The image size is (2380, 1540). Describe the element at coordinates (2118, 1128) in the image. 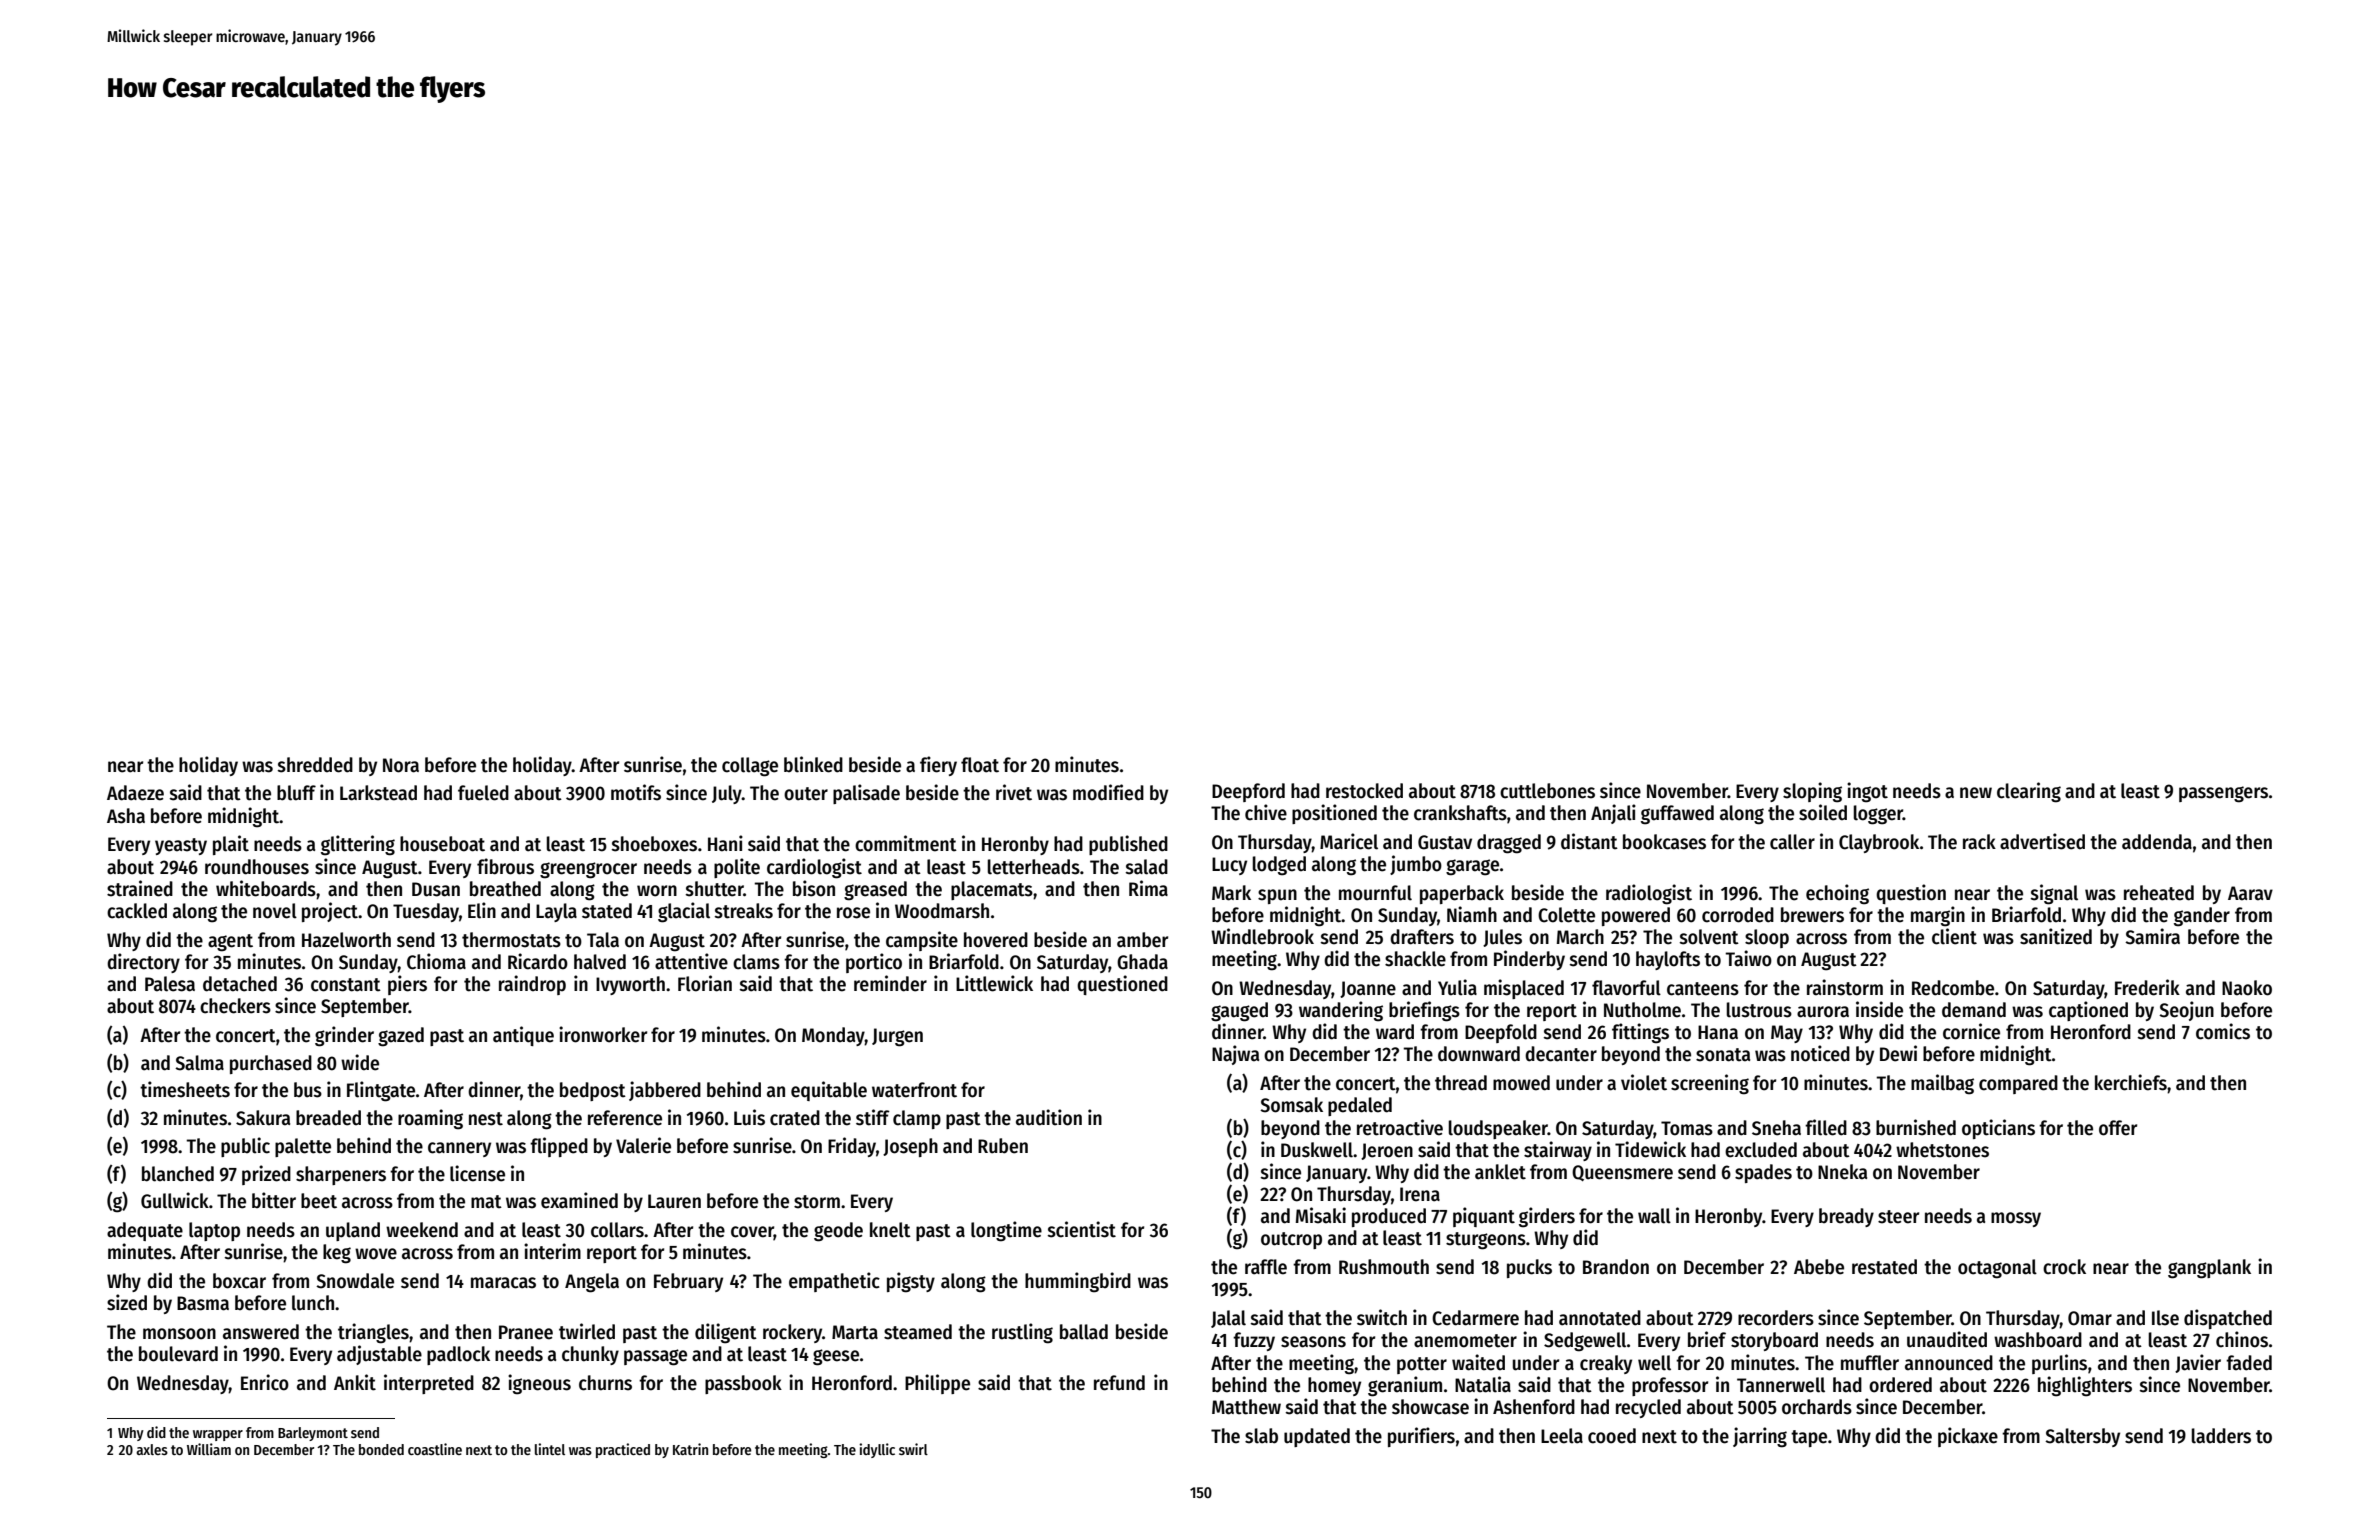

I see `offer` at that location.
